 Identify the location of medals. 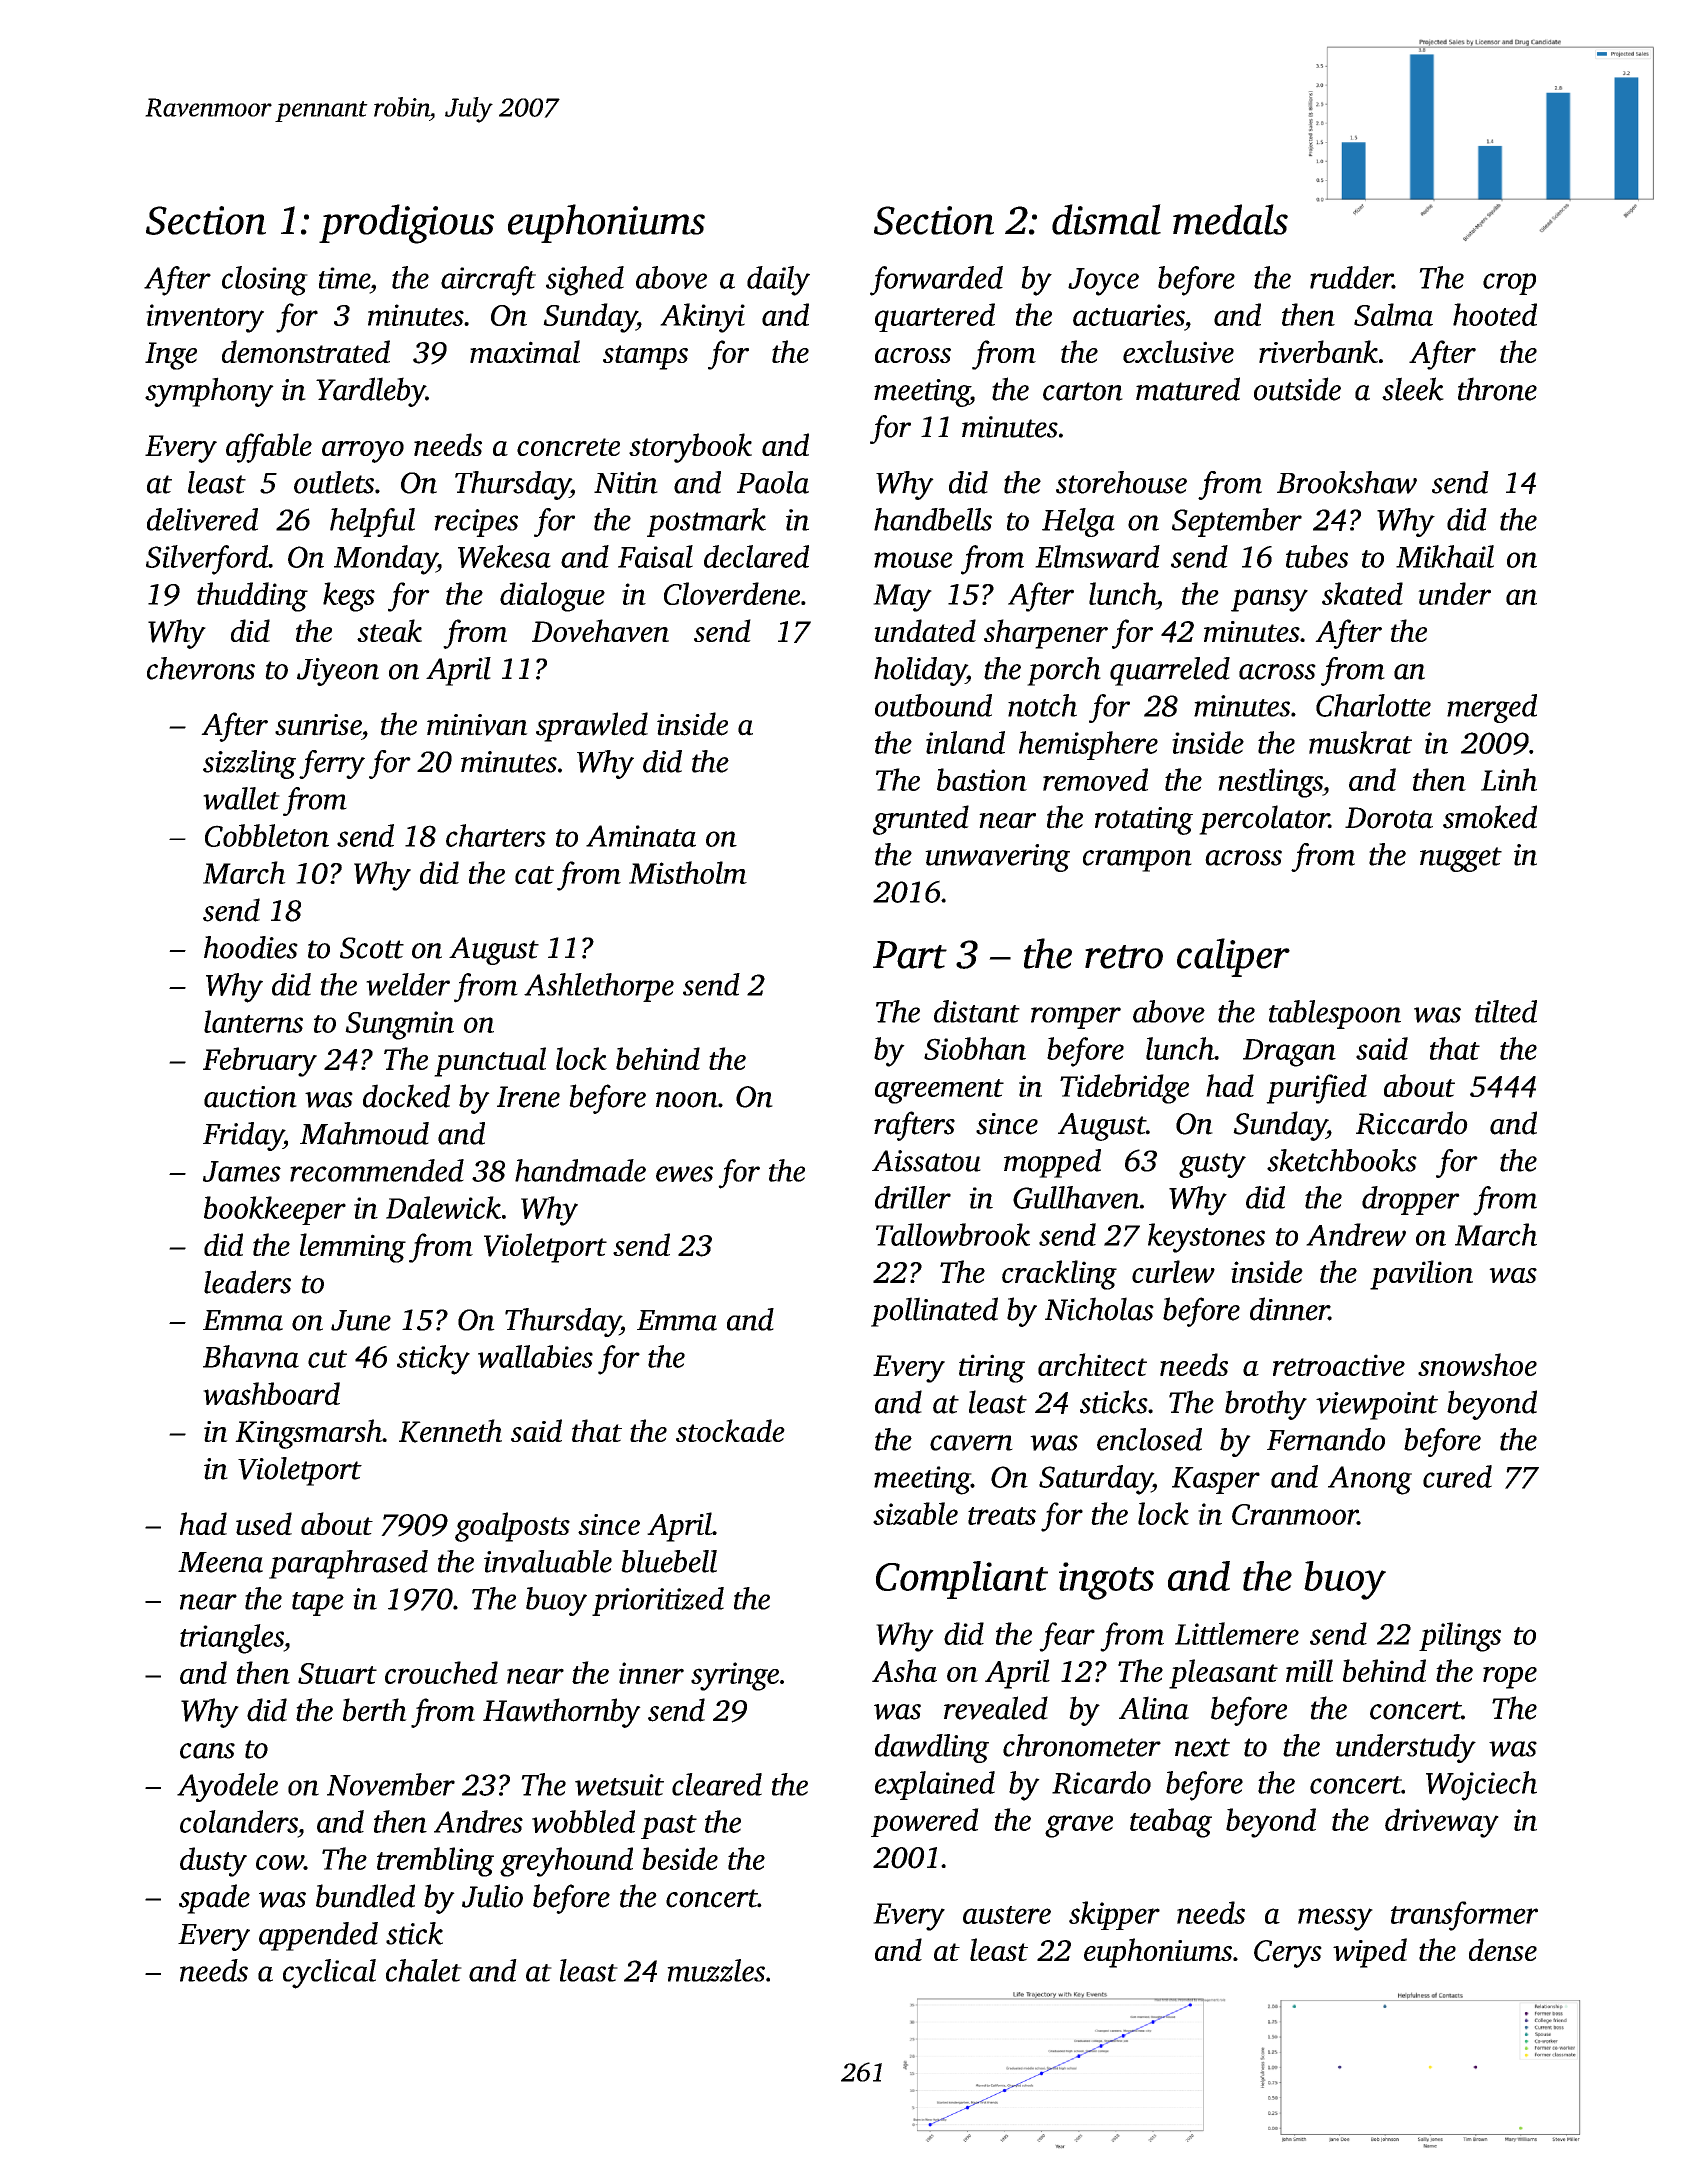
(1230, 219).
